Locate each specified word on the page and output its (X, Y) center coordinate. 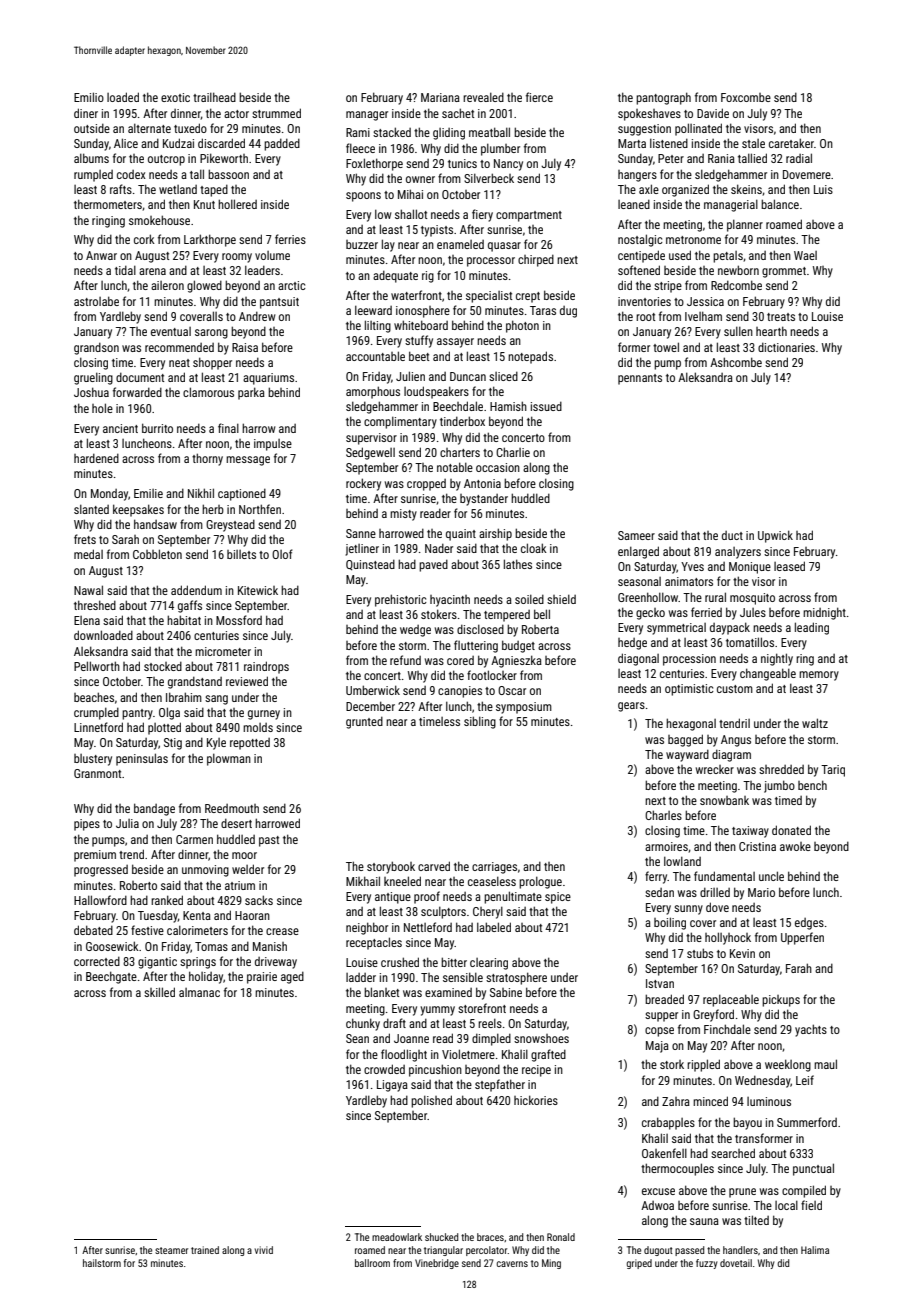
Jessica (705, 301)
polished (431, 1101)
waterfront (416, 295)
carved (434, 866)
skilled (159, 992)
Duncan (468, 376)
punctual (813, 1169)
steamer (171, 1250)
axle (649, 189)
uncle (771, 876)
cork (144, 239)
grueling (93, 378)
